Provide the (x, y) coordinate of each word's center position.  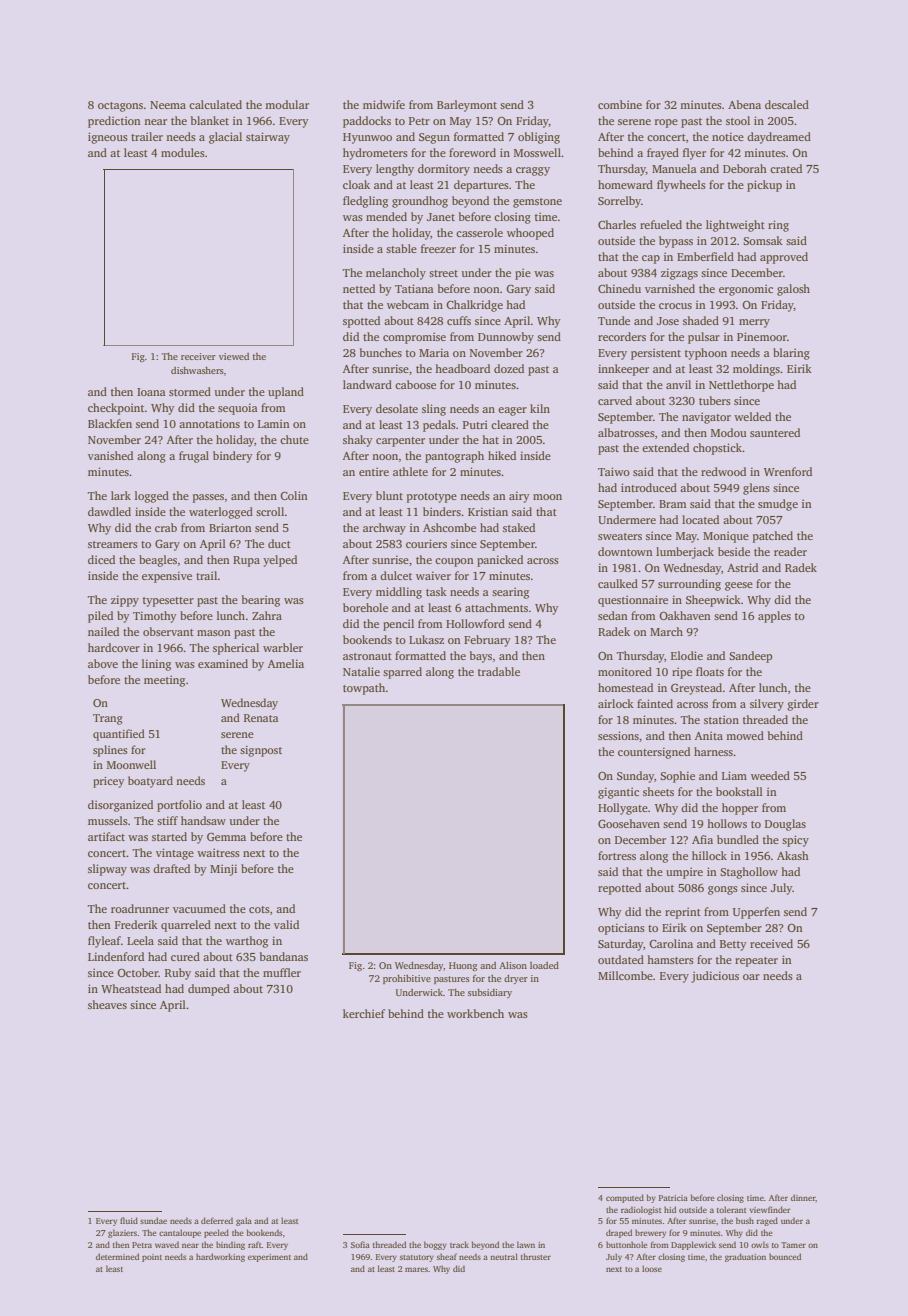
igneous (108, 138)
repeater (756, 962)
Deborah (745, 168)
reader (790, 551)
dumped (209, 990)
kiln (540, 408)
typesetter (168, 602)
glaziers (122, 1233)
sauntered (775, 432)
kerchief (364, 1013)
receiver (198, 356)
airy (519, 497)
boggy (435, 1245)
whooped (530, 234)
